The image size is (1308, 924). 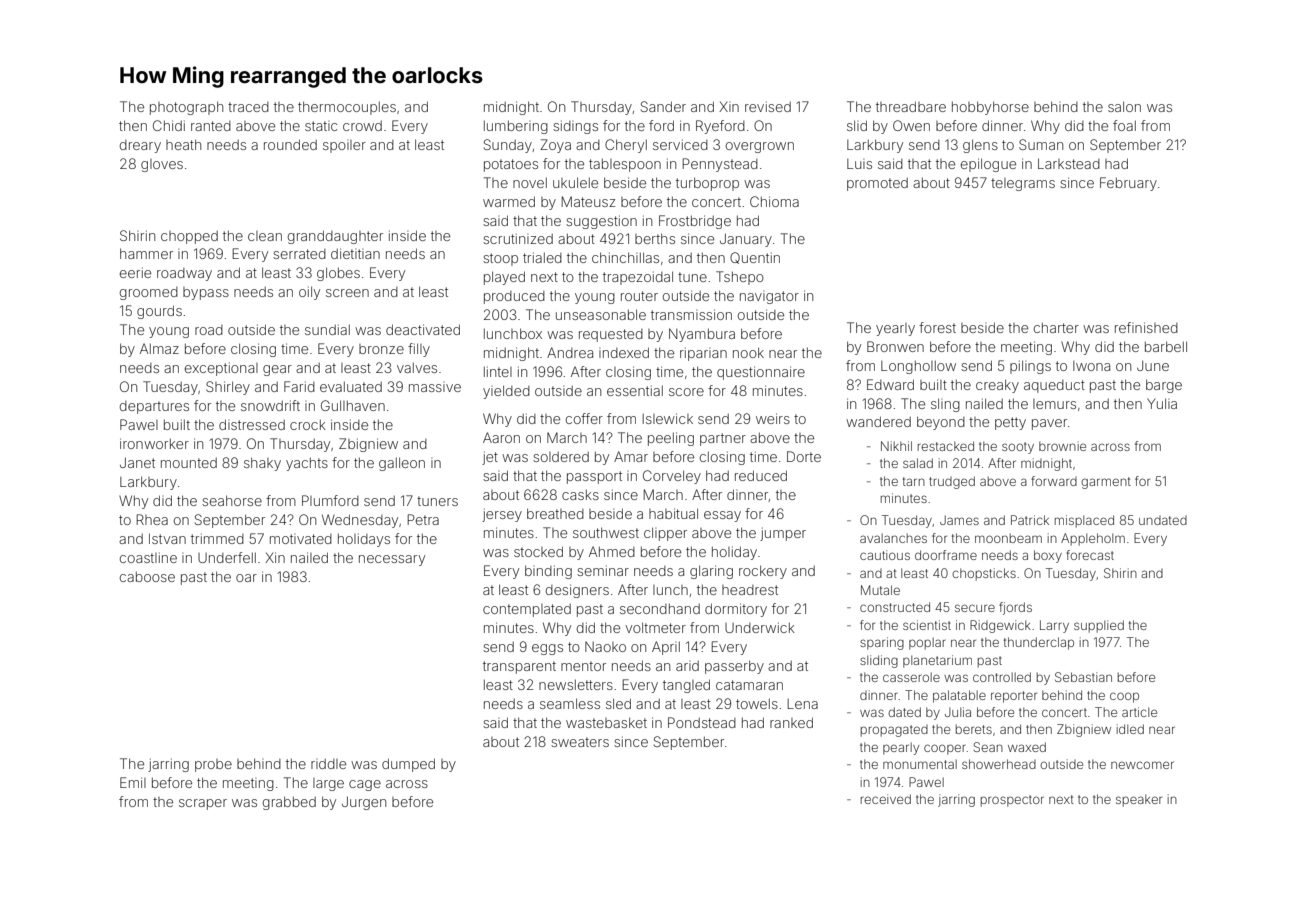 What do you see at coordinates (501, 437) in the page?
I see `Aaron` at bounding box center [501, 437].
